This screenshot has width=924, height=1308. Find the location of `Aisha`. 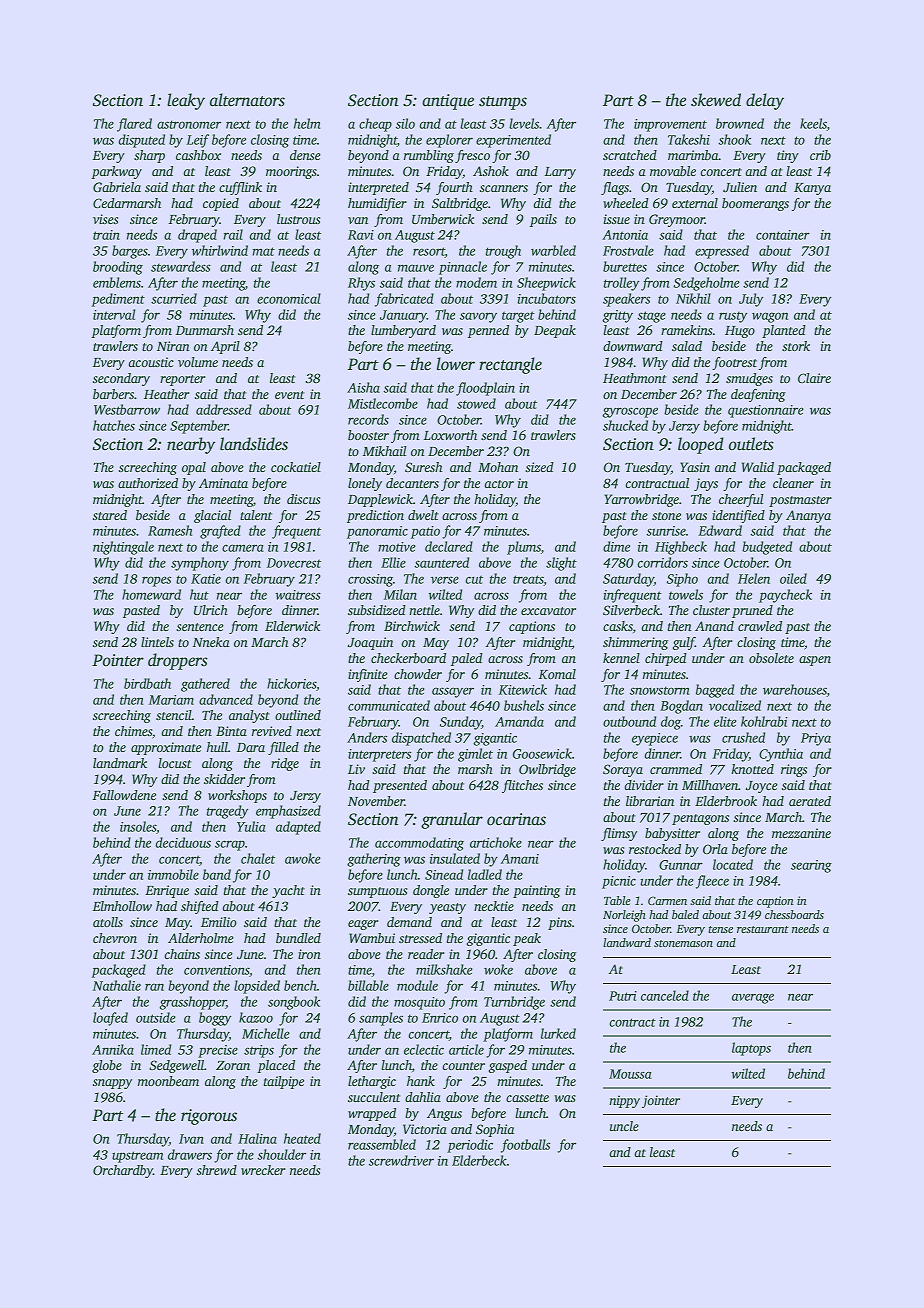

Aisha is located at coordinates (363, 387).
